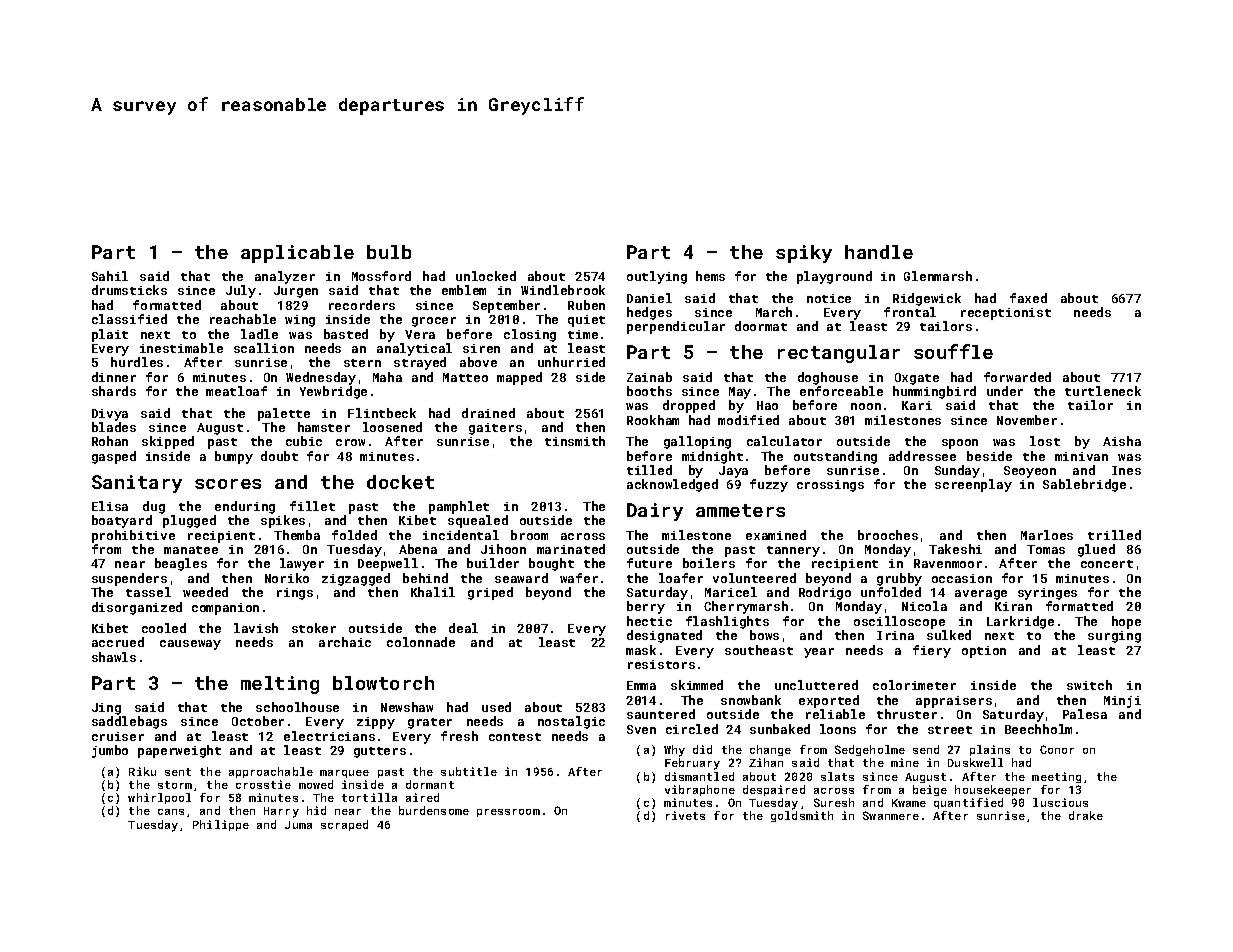  What do you see at coordinates (1086, 815) in the document?
I see `drake` at bounding box center [1086, 815].
